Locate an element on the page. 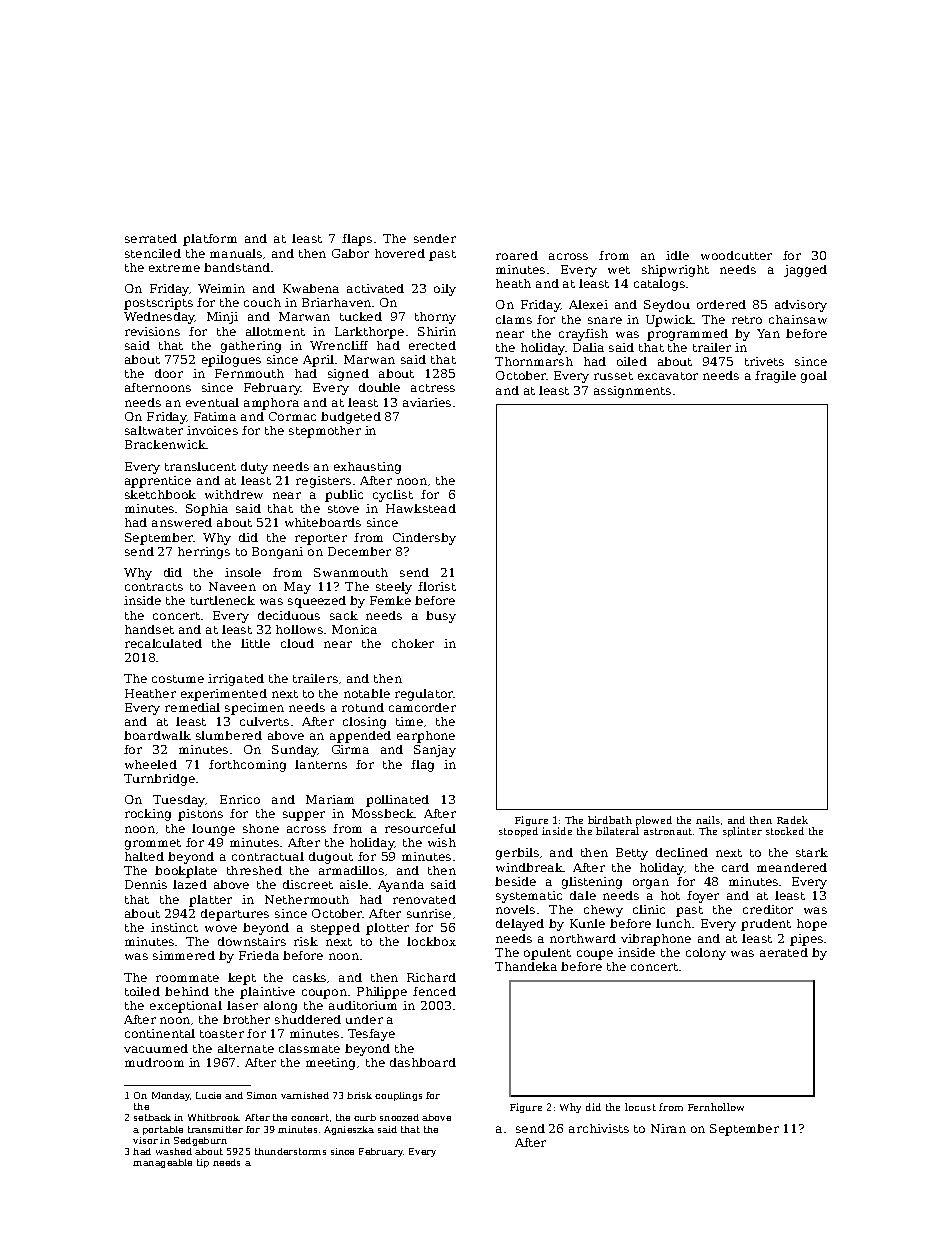 The image size is (952, 1233). nails is located at coordinates (708, 820).
